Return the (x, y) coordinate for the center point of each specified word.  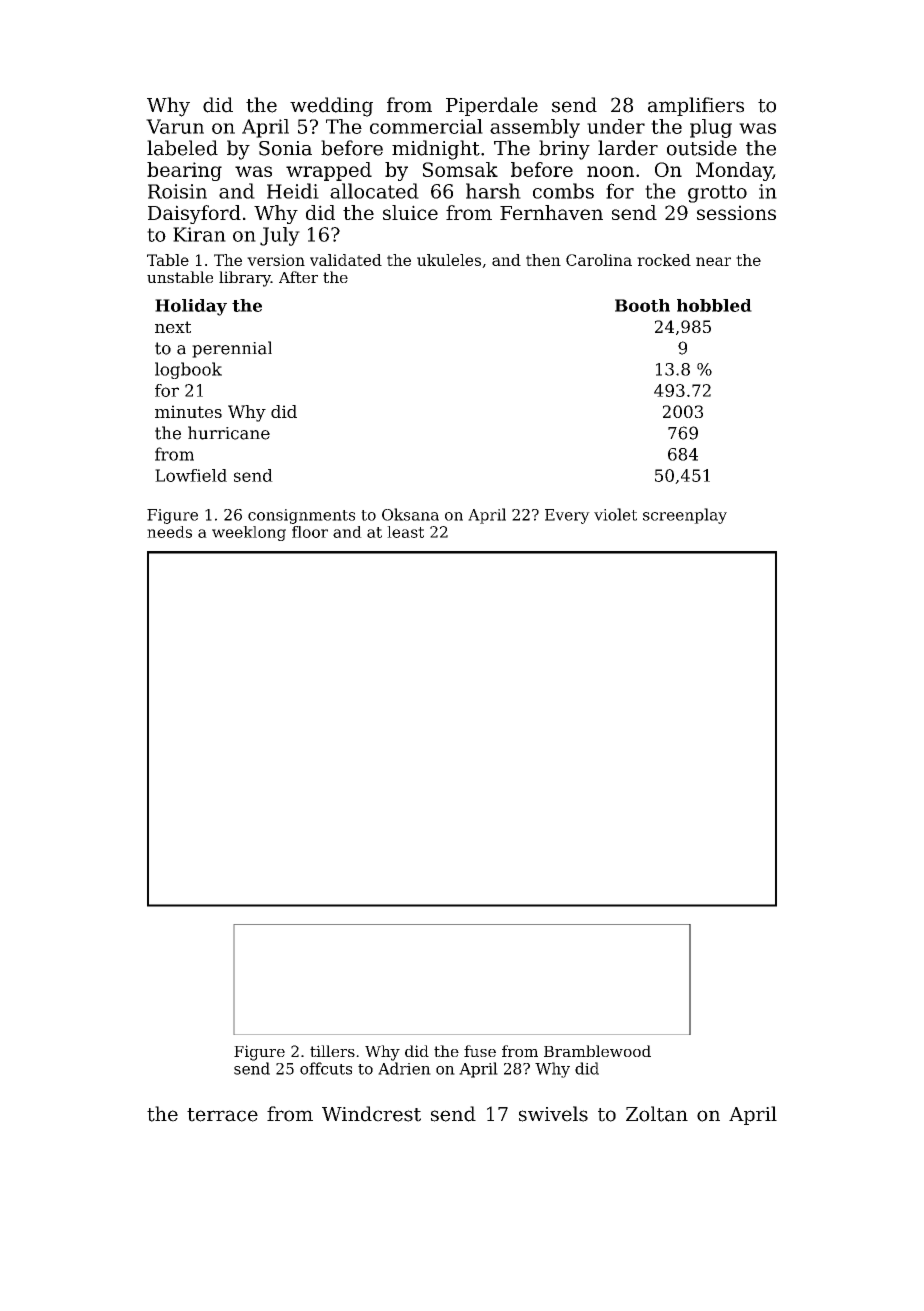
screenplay (685, 516)
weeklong (249, 533)
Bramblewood (597, 1051)
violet (615, 514)
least (405, 532)
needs (169, 532)
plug (711, 128)
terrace (222, 1115)
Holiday (191, 307)
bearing (184, 171)
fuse (480, 1051)
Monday (734, 171)
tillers (332, 1051)
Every (567, 516)
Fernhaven (551, 212)
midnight (436, 150)
